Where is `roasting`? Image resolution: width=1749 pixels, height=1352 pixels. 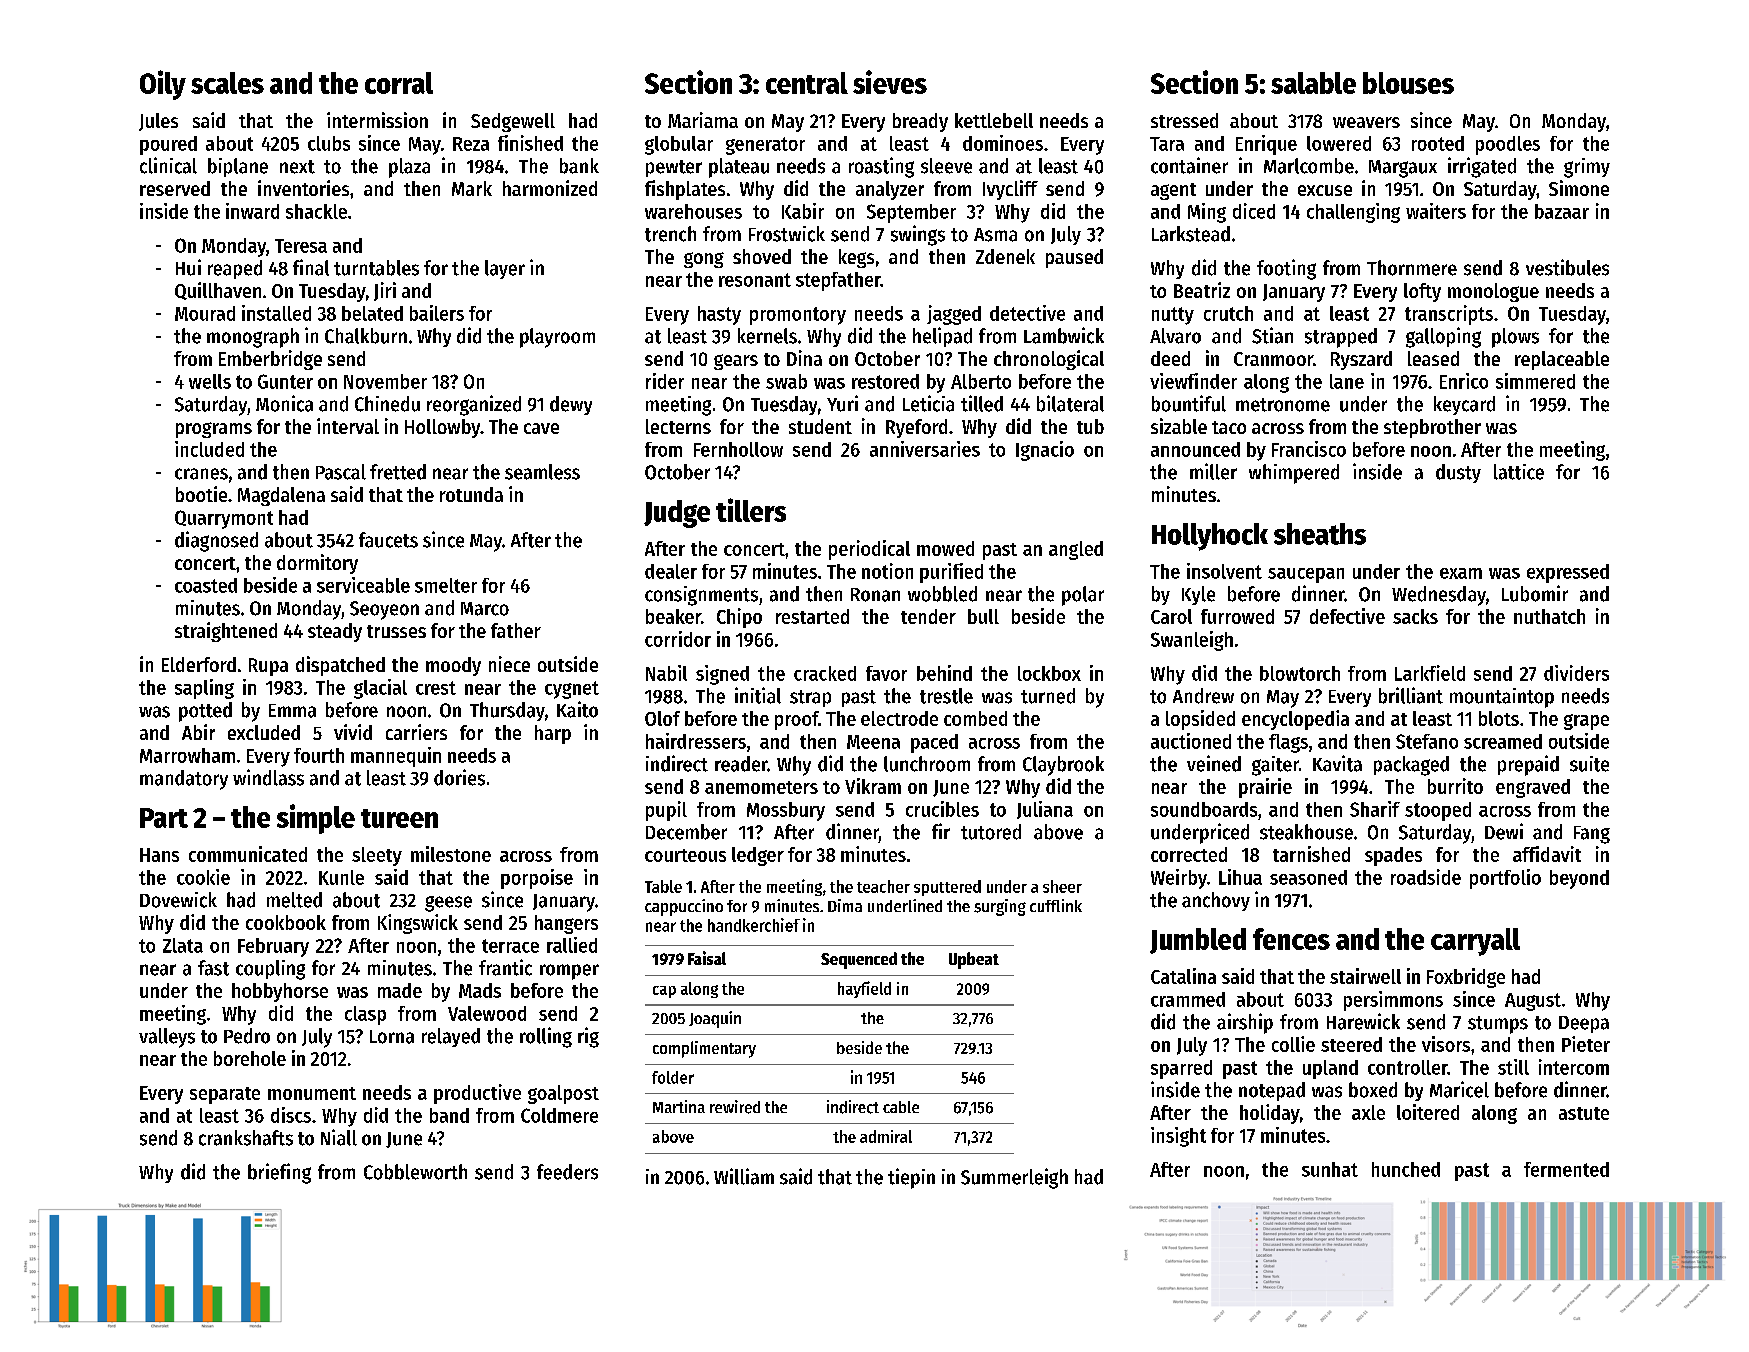
roasting is located at coordinates (881, 167).
